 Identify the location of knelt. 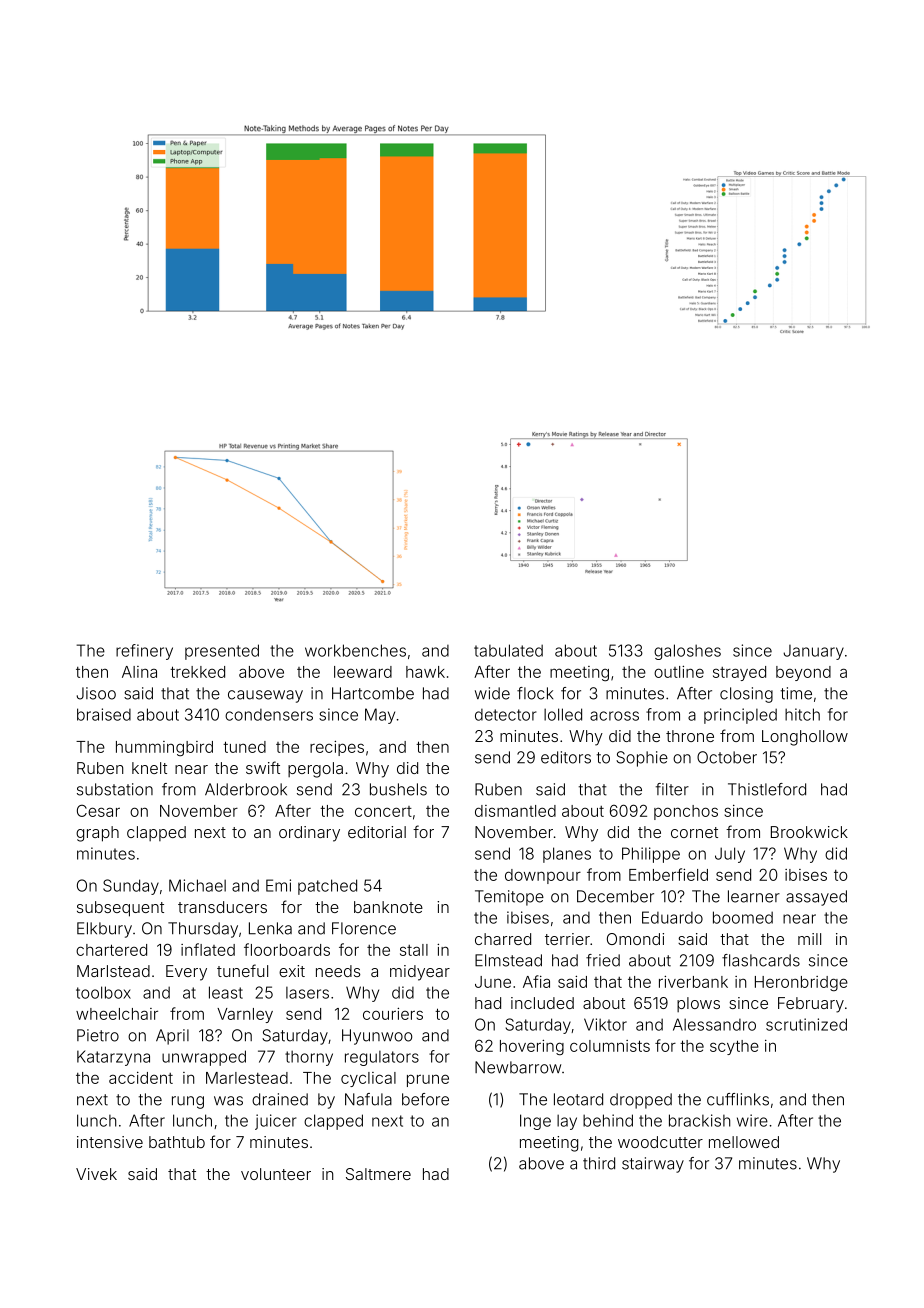
(149, 768).
